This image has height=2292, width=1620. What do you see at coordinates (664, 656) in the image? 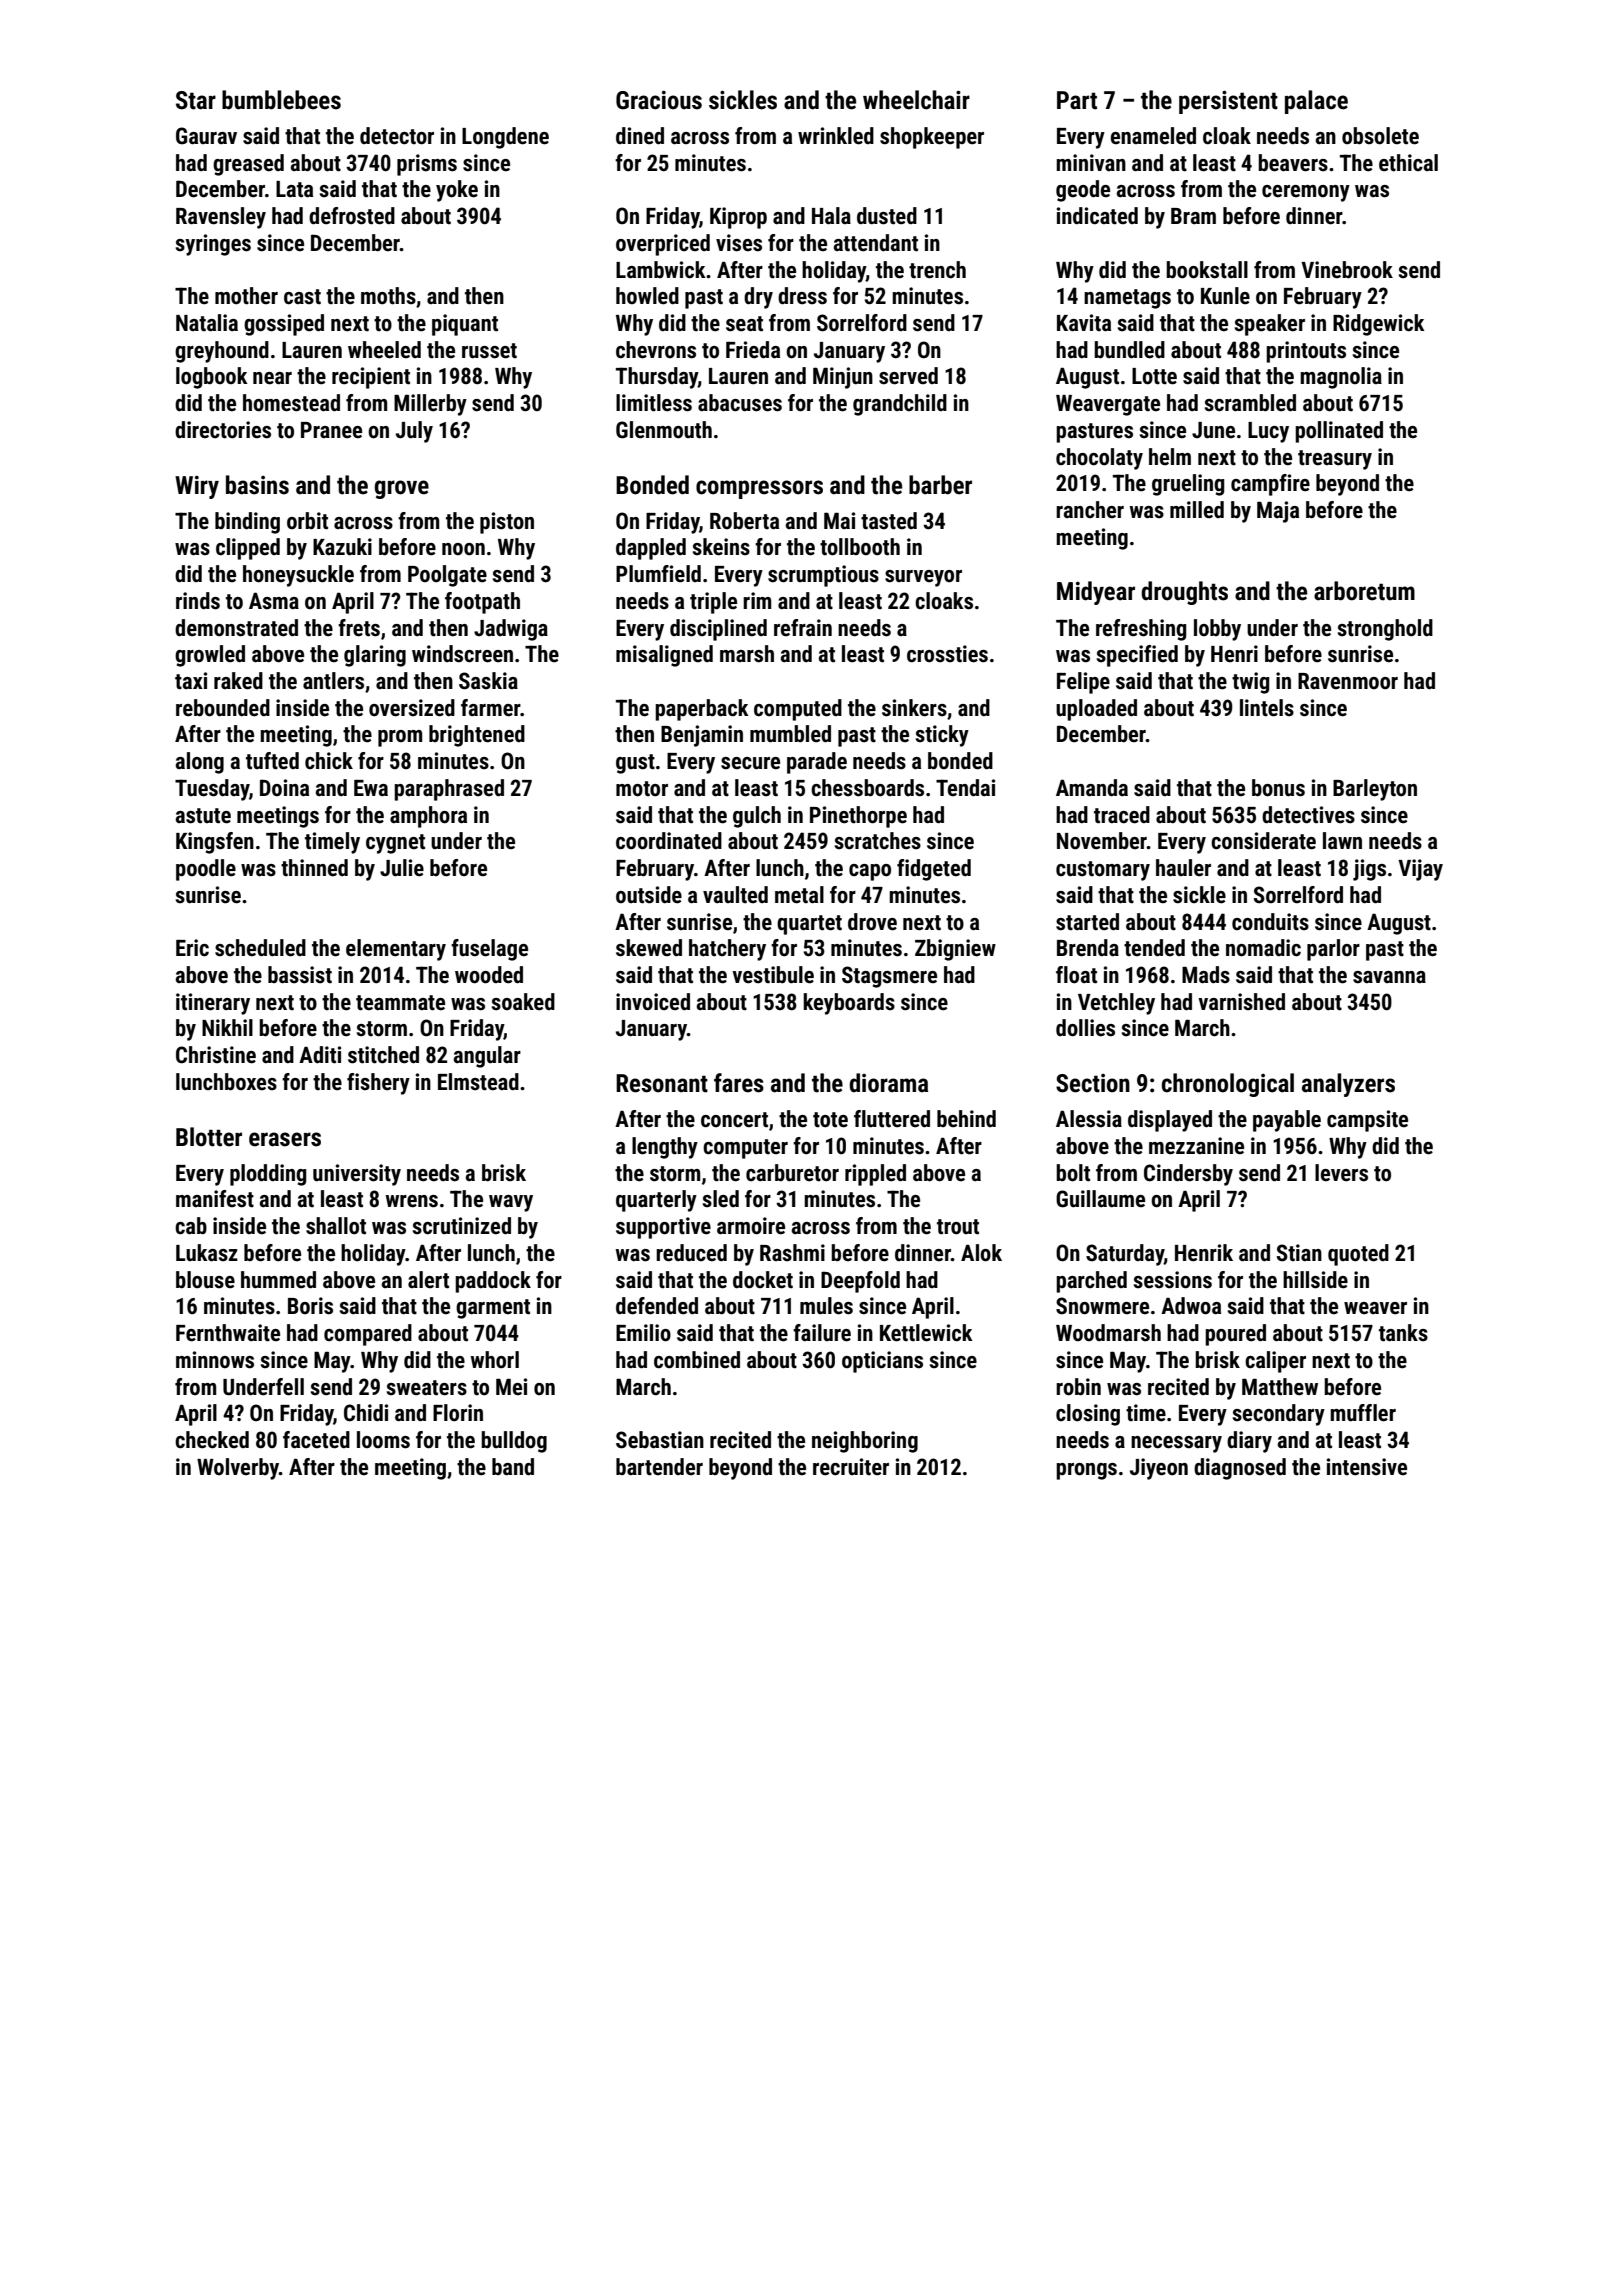
I see `misaligned` at bounding box center [664, 656].
